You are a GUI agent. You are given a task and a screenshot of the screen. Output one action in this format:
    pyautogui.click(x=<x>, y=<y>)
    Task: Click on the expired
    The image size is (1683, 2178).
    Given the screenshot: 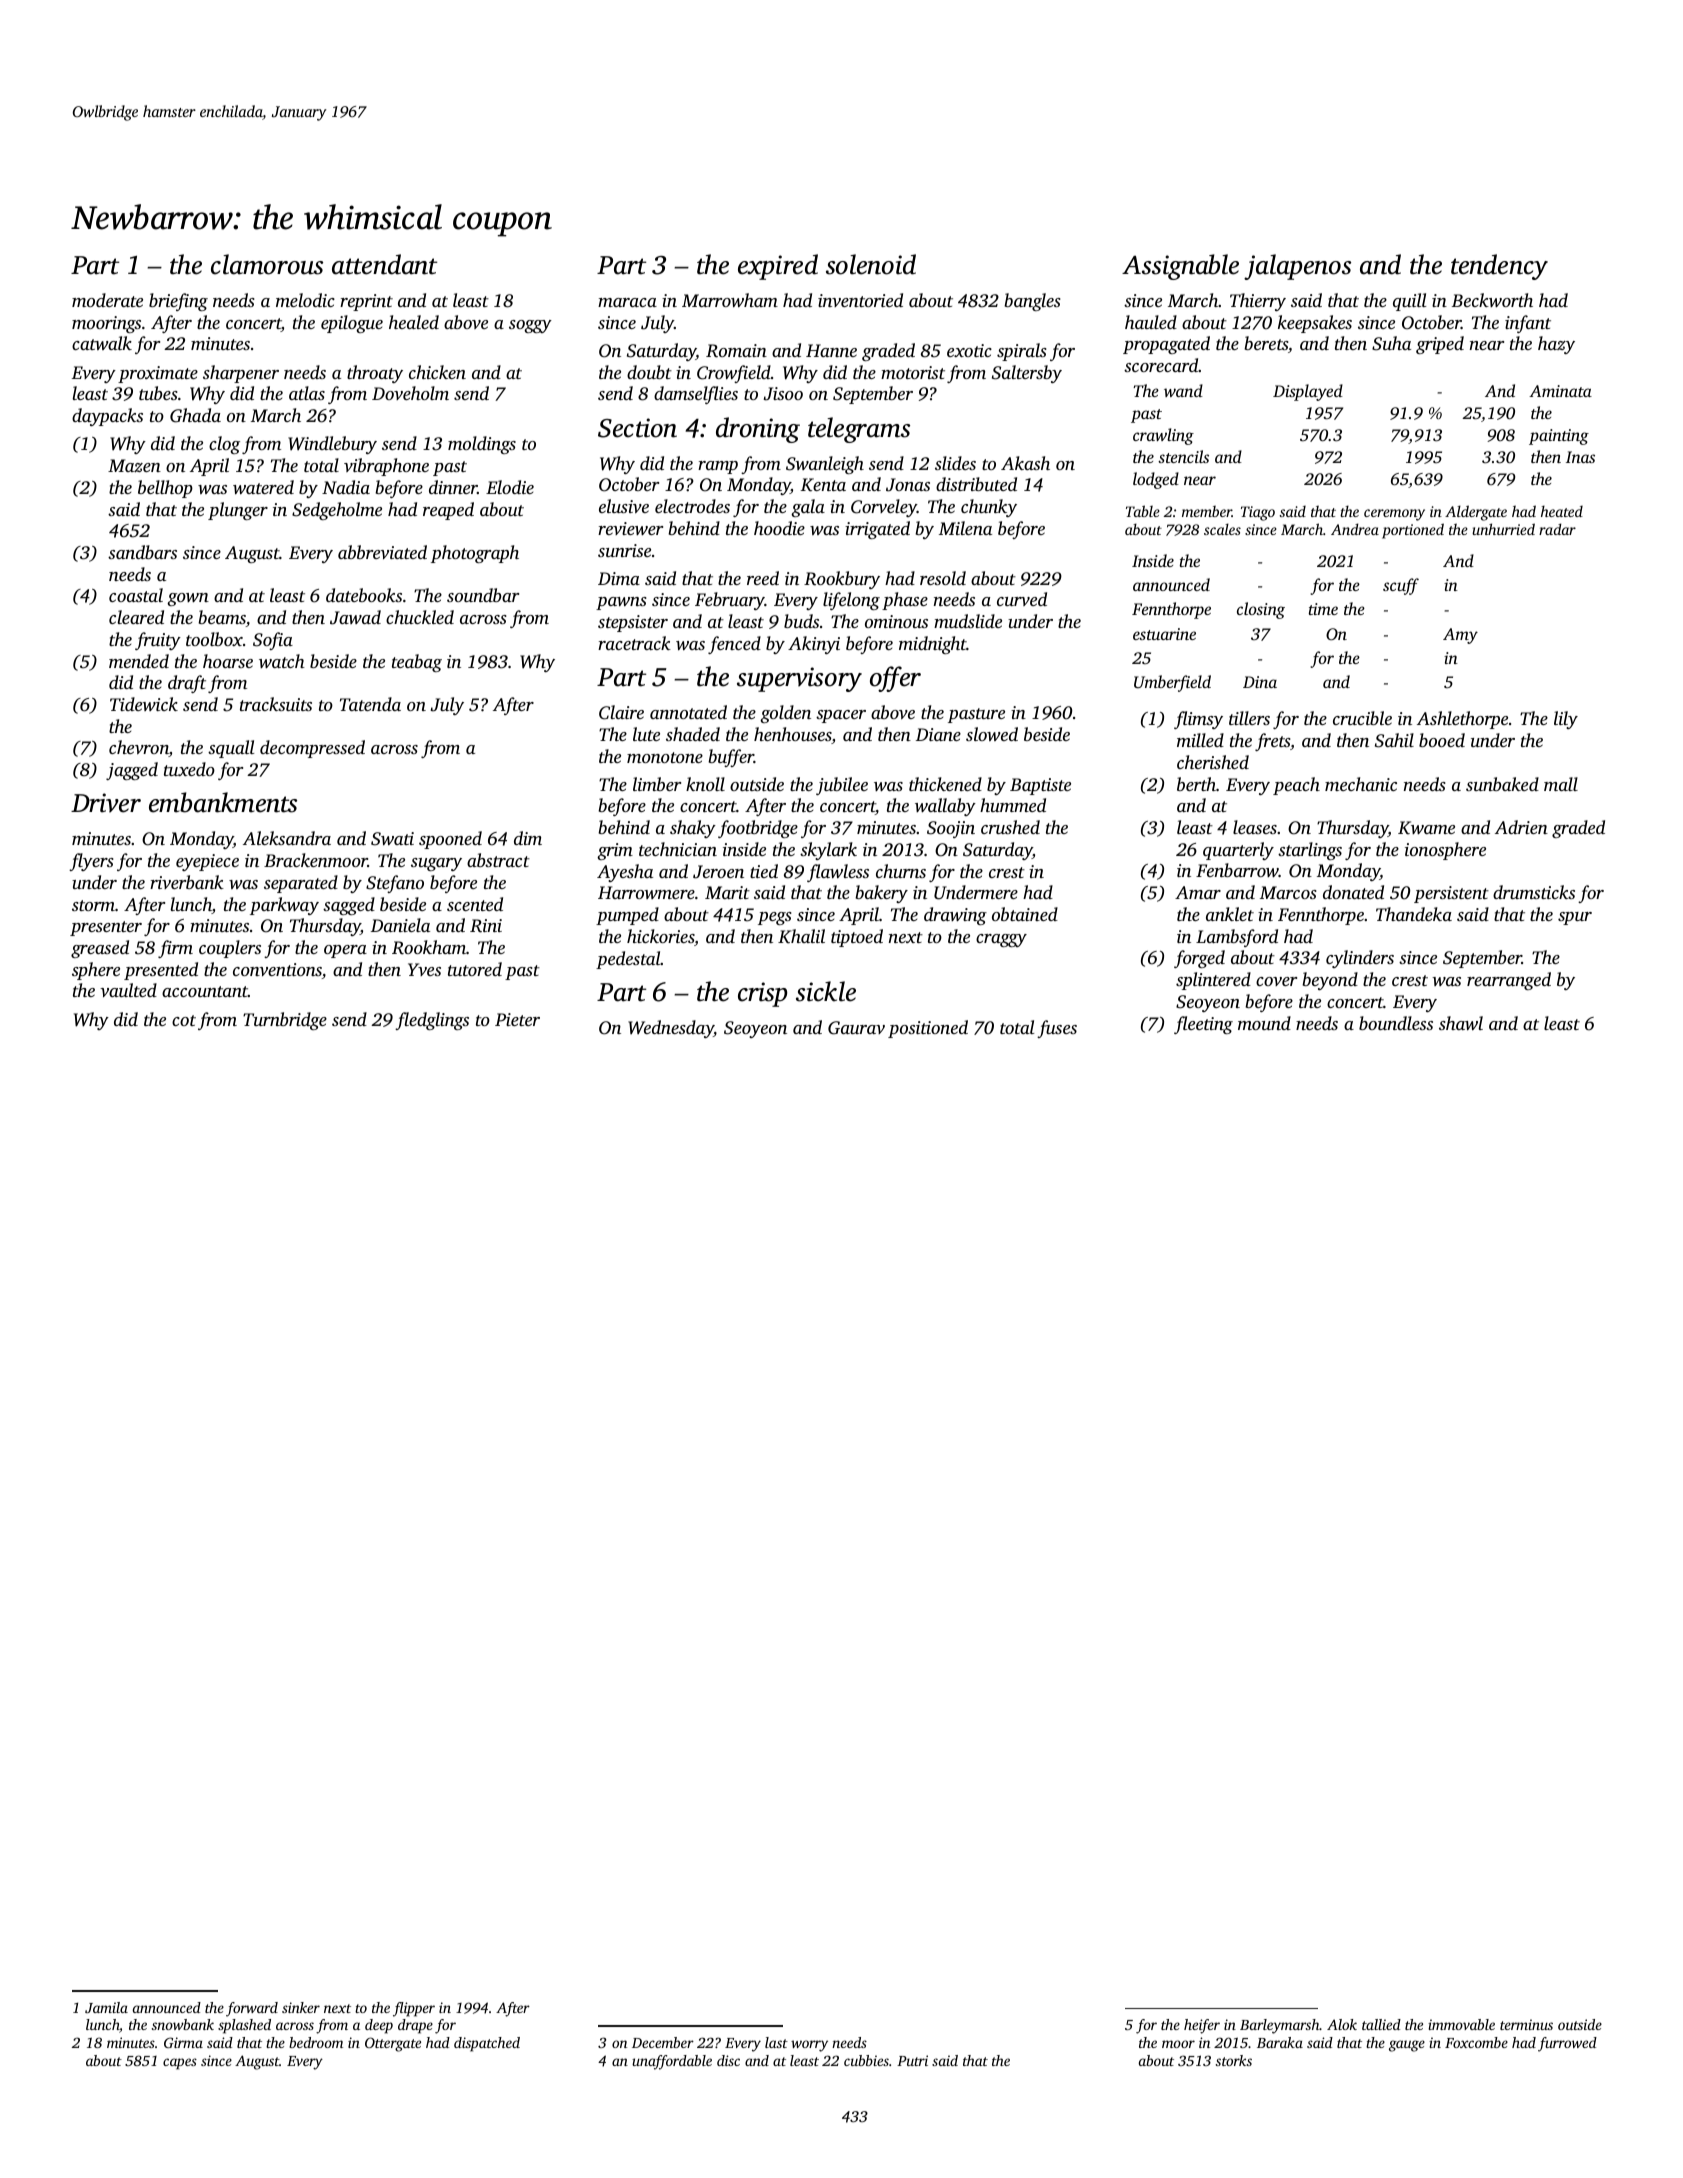 What is the action you would take?
    pyautogui.click(x=778, y=267)
